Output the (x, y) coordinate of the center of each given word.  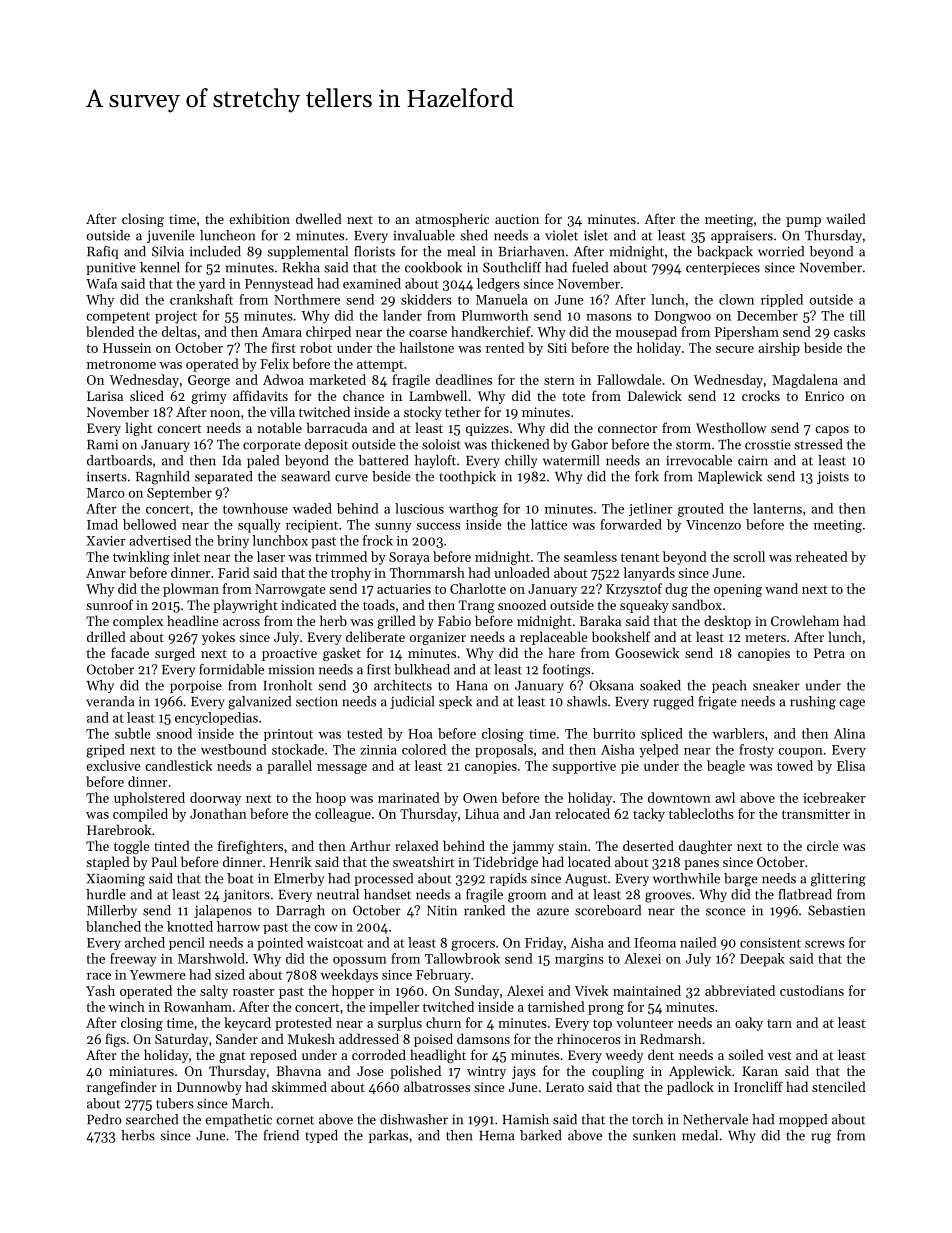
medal (700, 1135)
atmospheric (452, 220)
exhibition (259, 218)
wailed (846, 218)
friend (281, 1135)
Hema (496, 1136)
